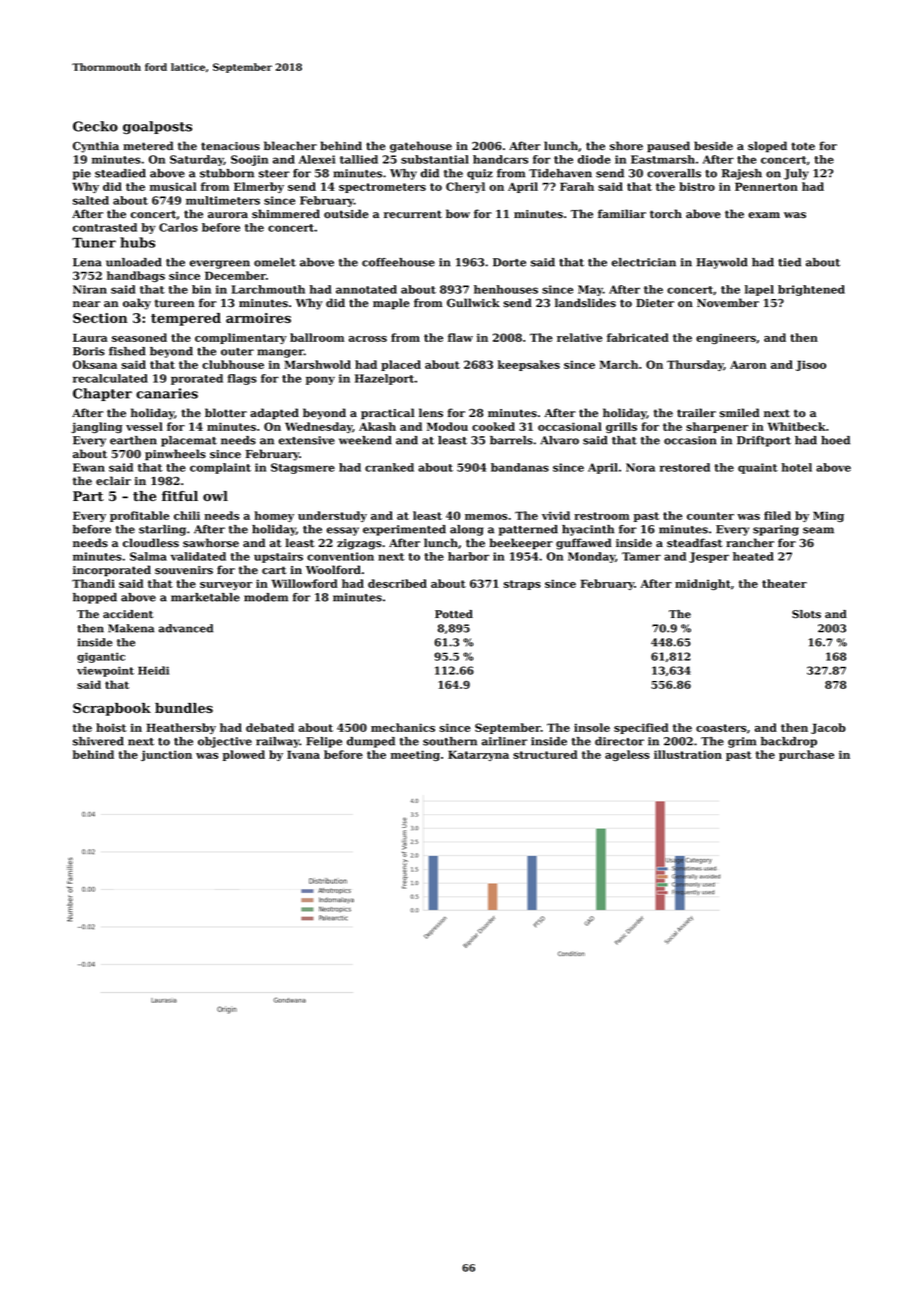 This document has height=1308, width=924. What do you see at coordinates (421, 147) in the document?
I see `gatehouse` at bounding box center [421, 147].
